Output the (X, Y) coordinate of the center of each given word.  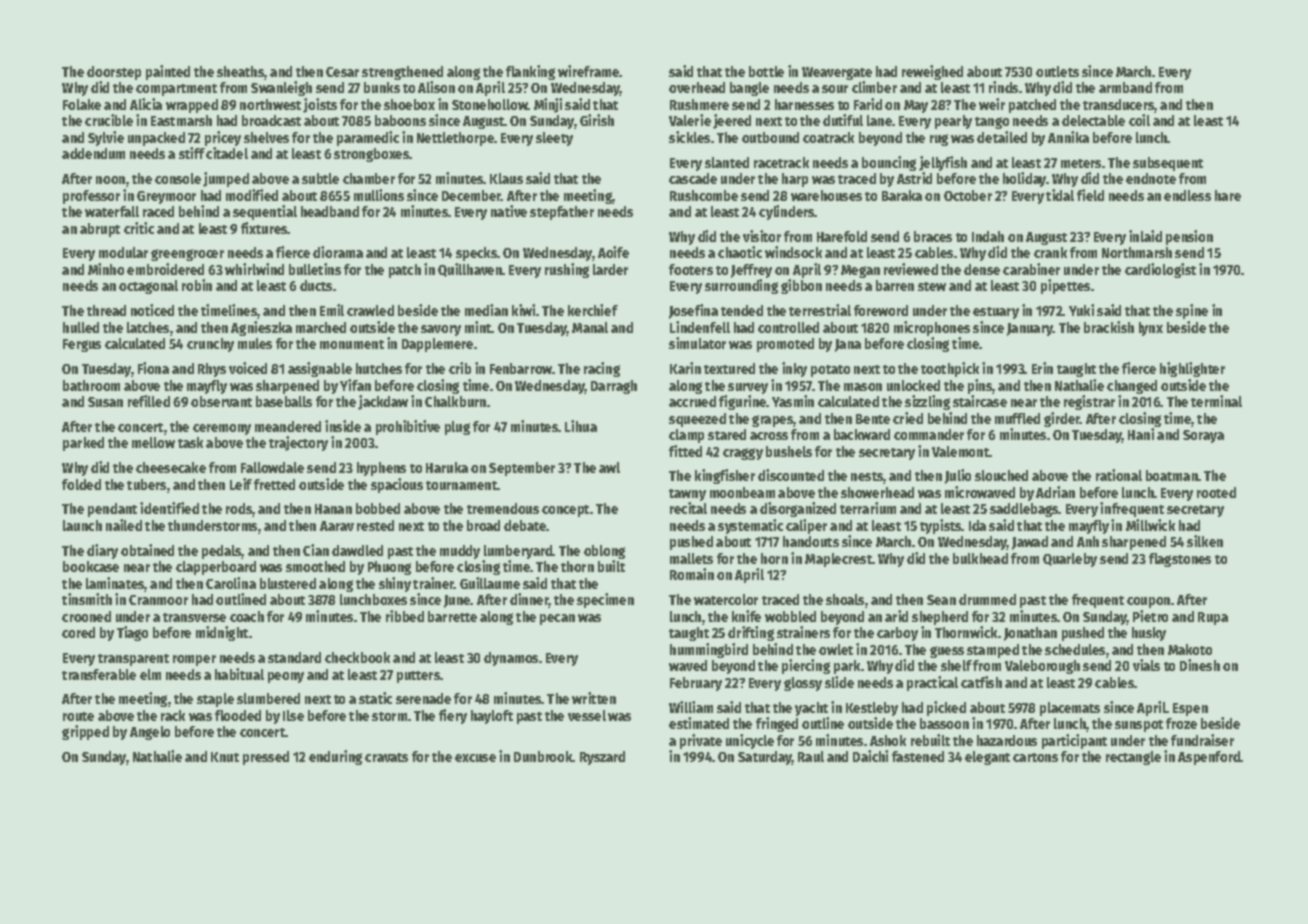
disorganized (798, 509)
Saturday (765, 758)
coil (1139, 120)
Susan (105, 402)
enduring (335, 757)
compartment (176, 90)
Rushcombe (704, 195)
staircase (980, 401)
